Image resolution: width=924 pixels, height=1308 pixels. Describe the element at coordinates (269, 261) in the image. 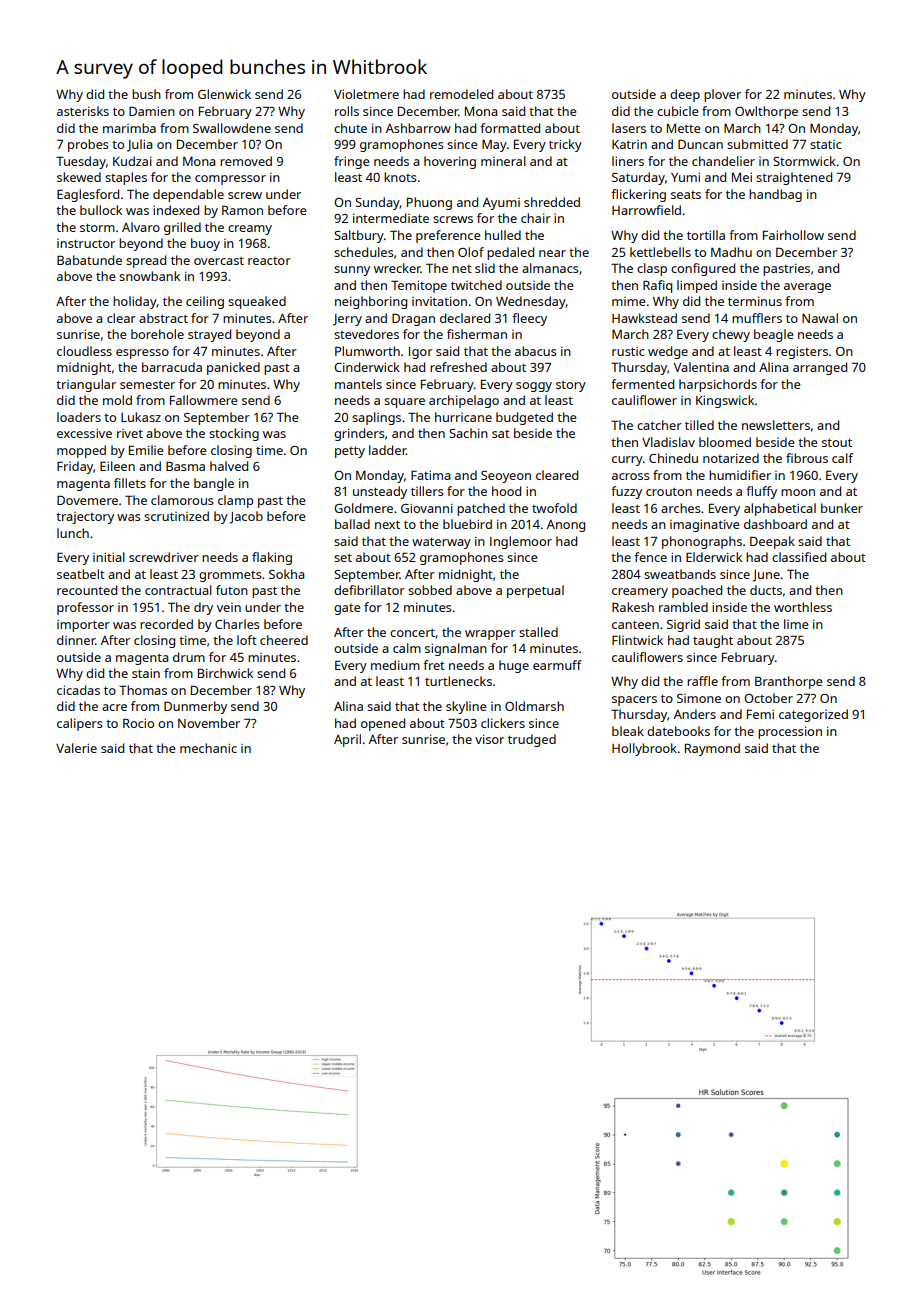

I see `reactor` at that location.
